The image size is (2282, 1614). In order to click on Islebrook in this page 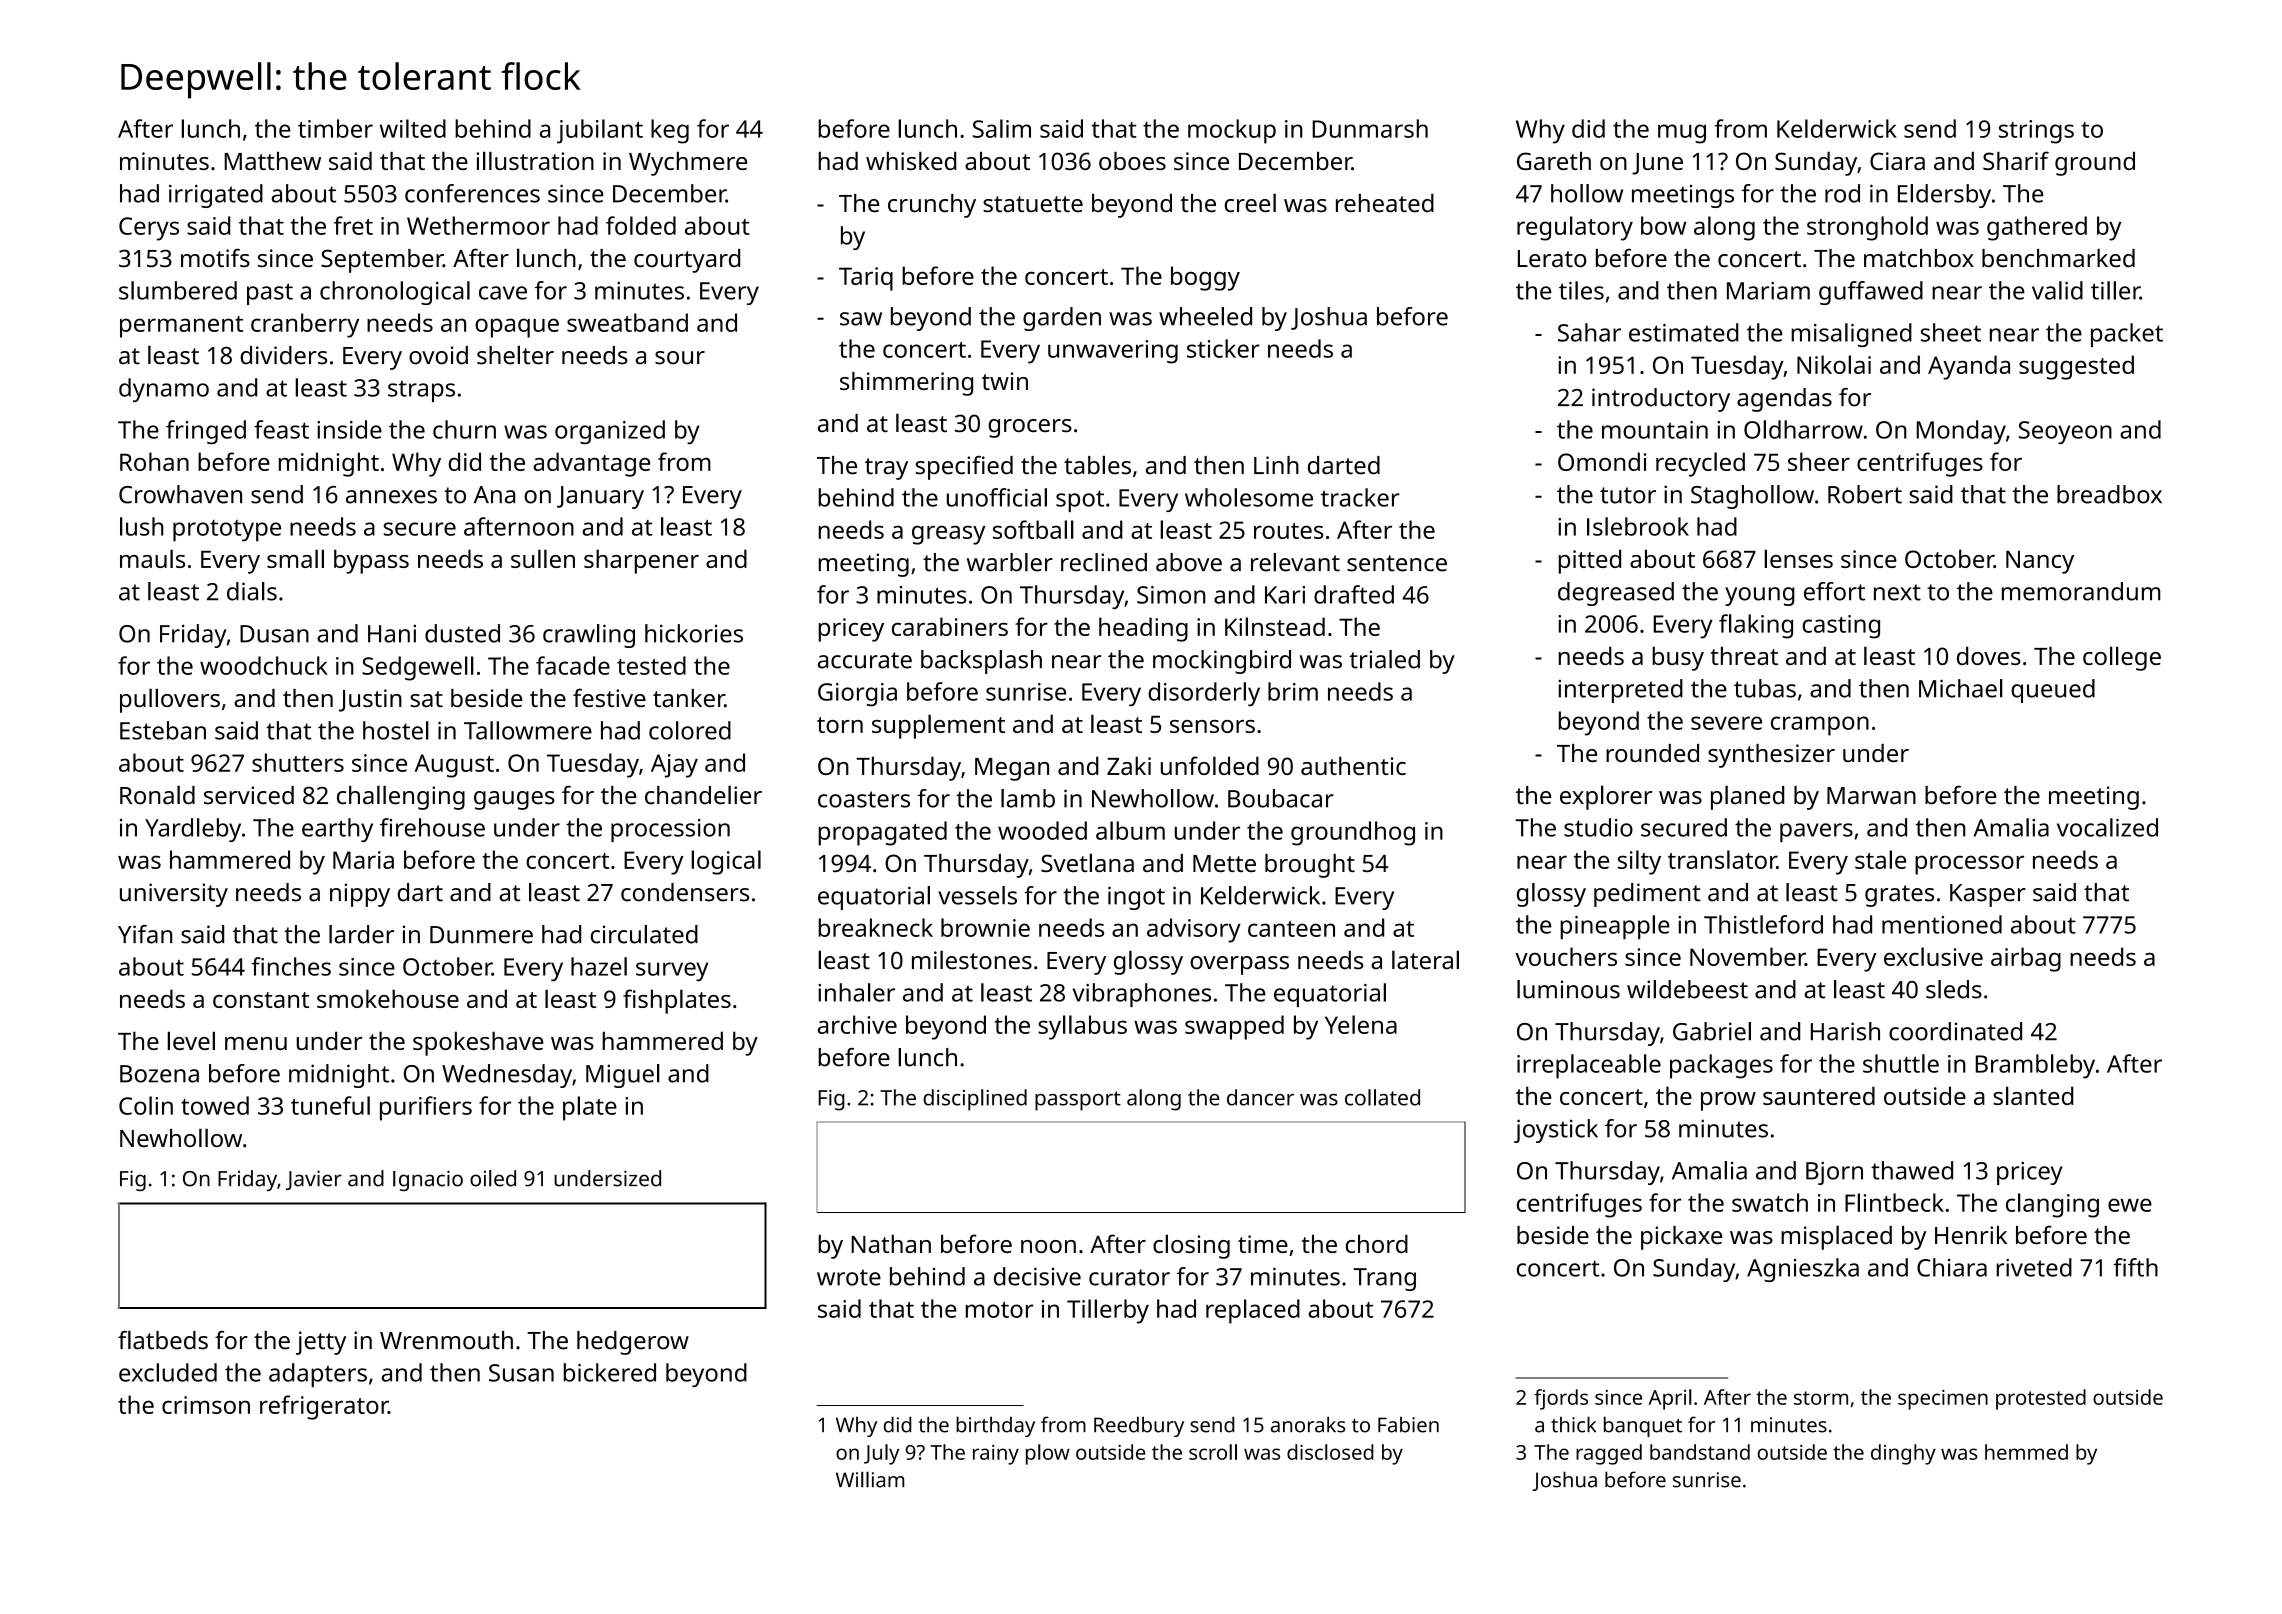, I will do `click(1638, 526)`.
